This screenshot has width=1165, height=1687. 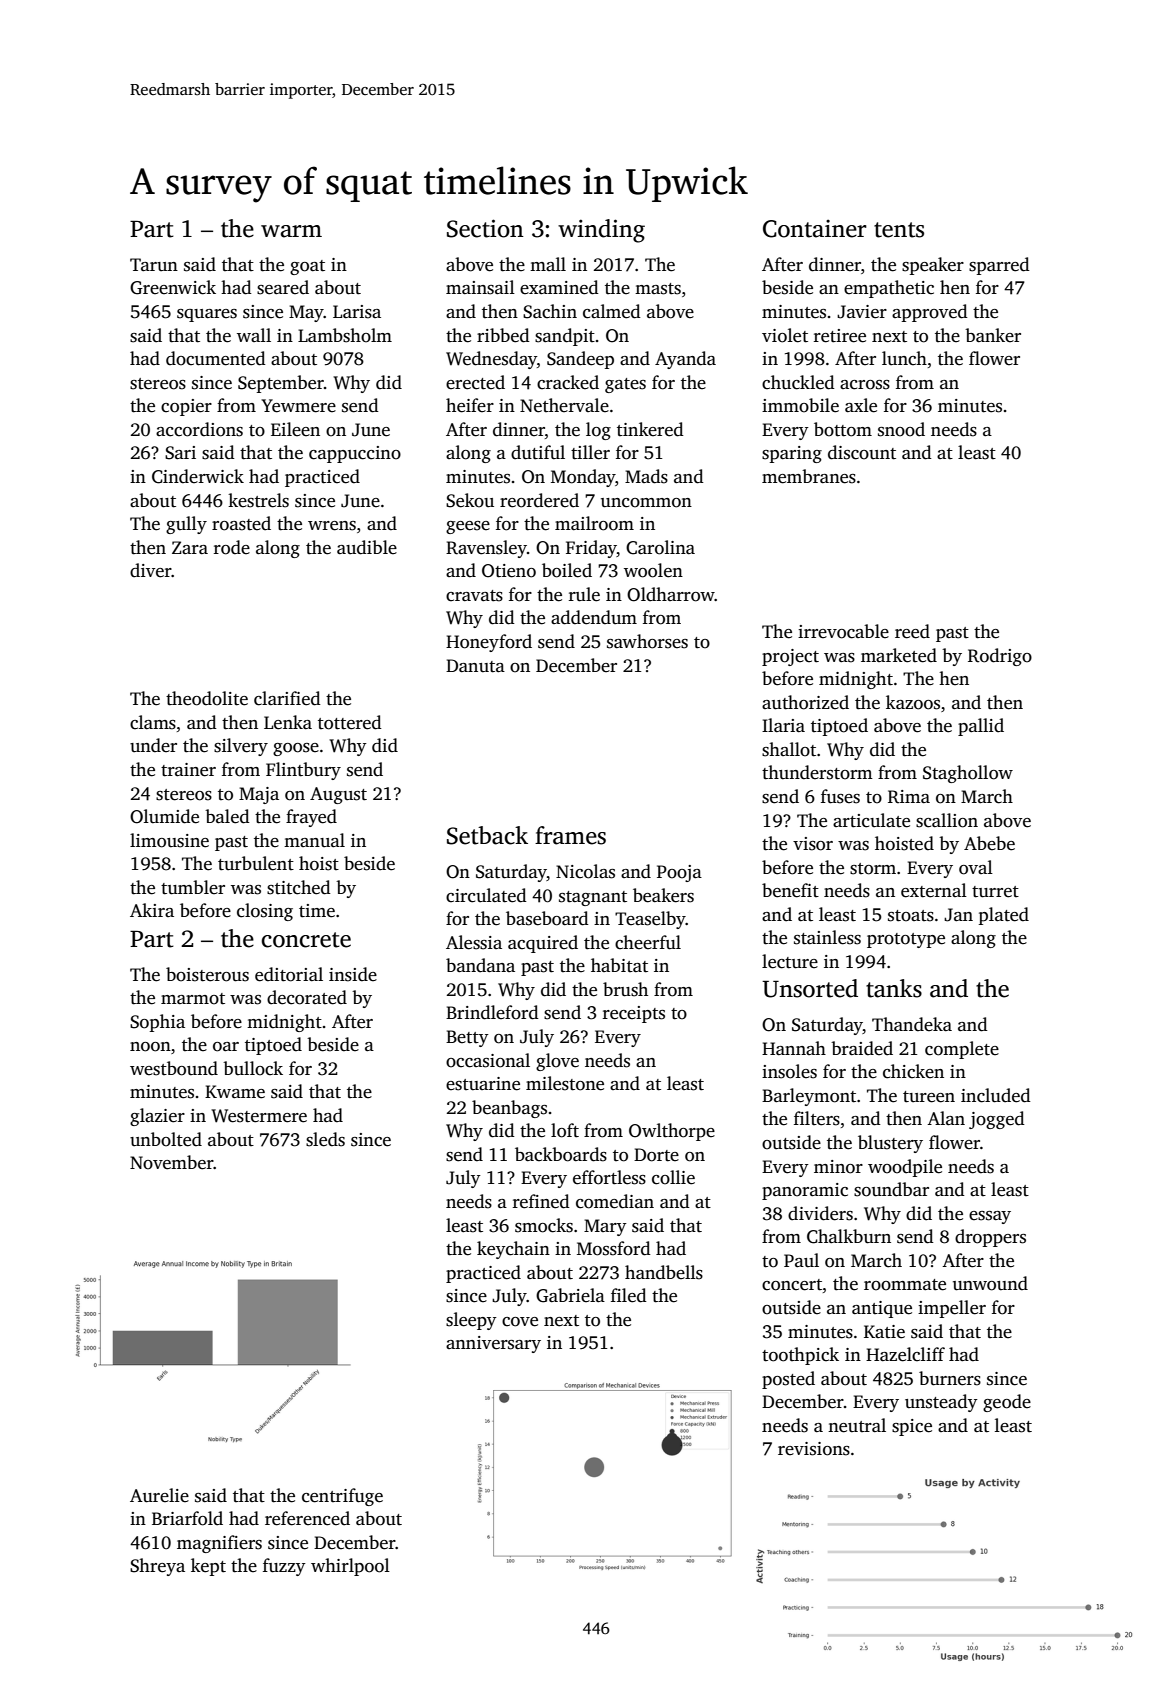 What do you see at coordinates (284, 1567) in the screenshot?
I see `fuzzy` at bounding box center [284, 1567].
